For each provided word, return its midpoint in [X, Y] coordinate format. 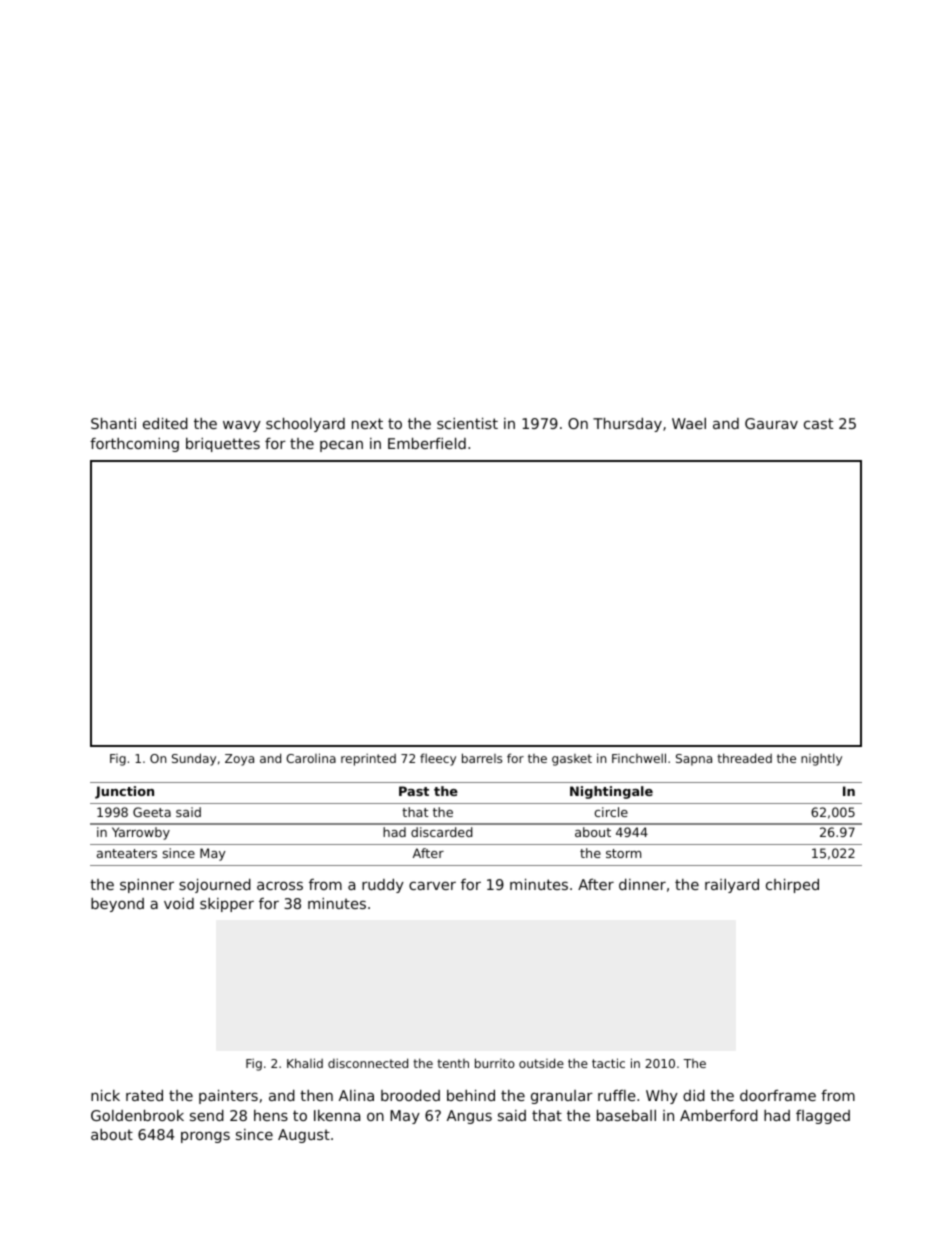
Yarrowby [141, 833]
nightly [821, 759]
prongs [205, 1137]
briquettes [223, 445]
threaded [744, 758]
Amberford [719, 1115]
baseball [626, 1115]
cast [818, 423]
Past [414, 791]
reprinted [368, 760]
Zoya [239, 760]
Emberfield [427, 443]
